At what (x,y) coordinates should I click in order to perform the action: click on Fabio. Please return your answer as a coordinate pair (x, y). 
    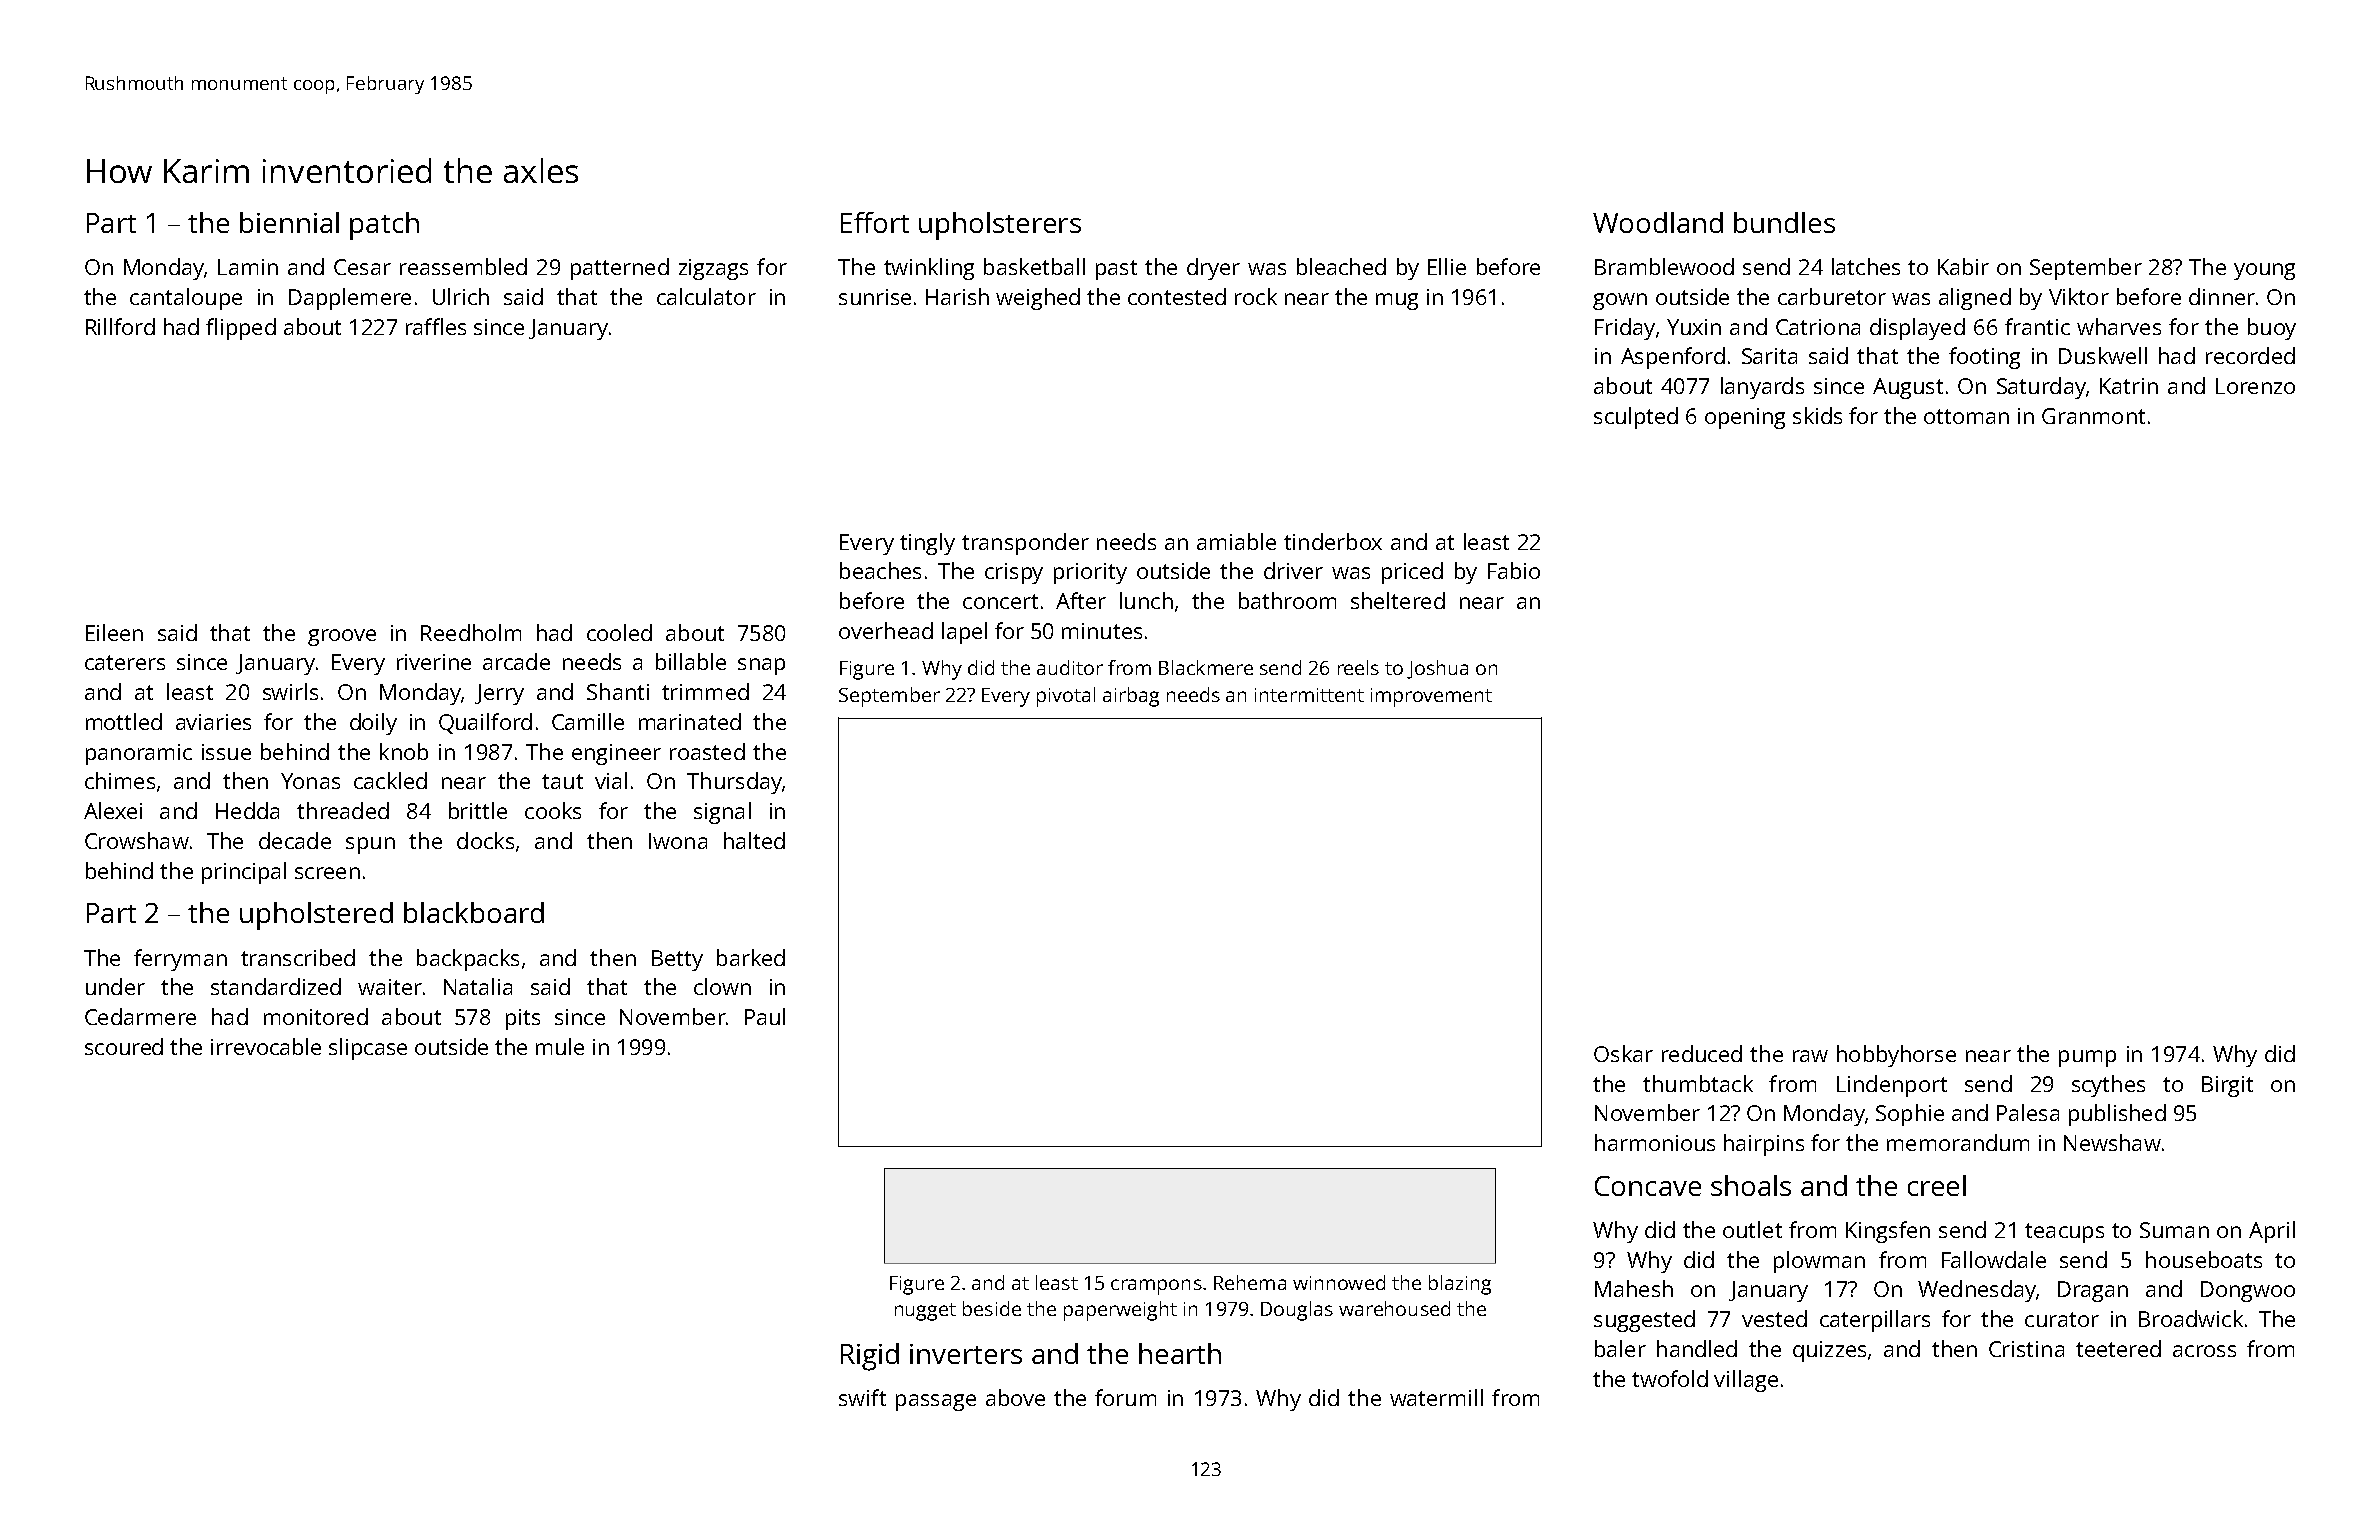
    Looking at the image, I should click on (1514, 570).
